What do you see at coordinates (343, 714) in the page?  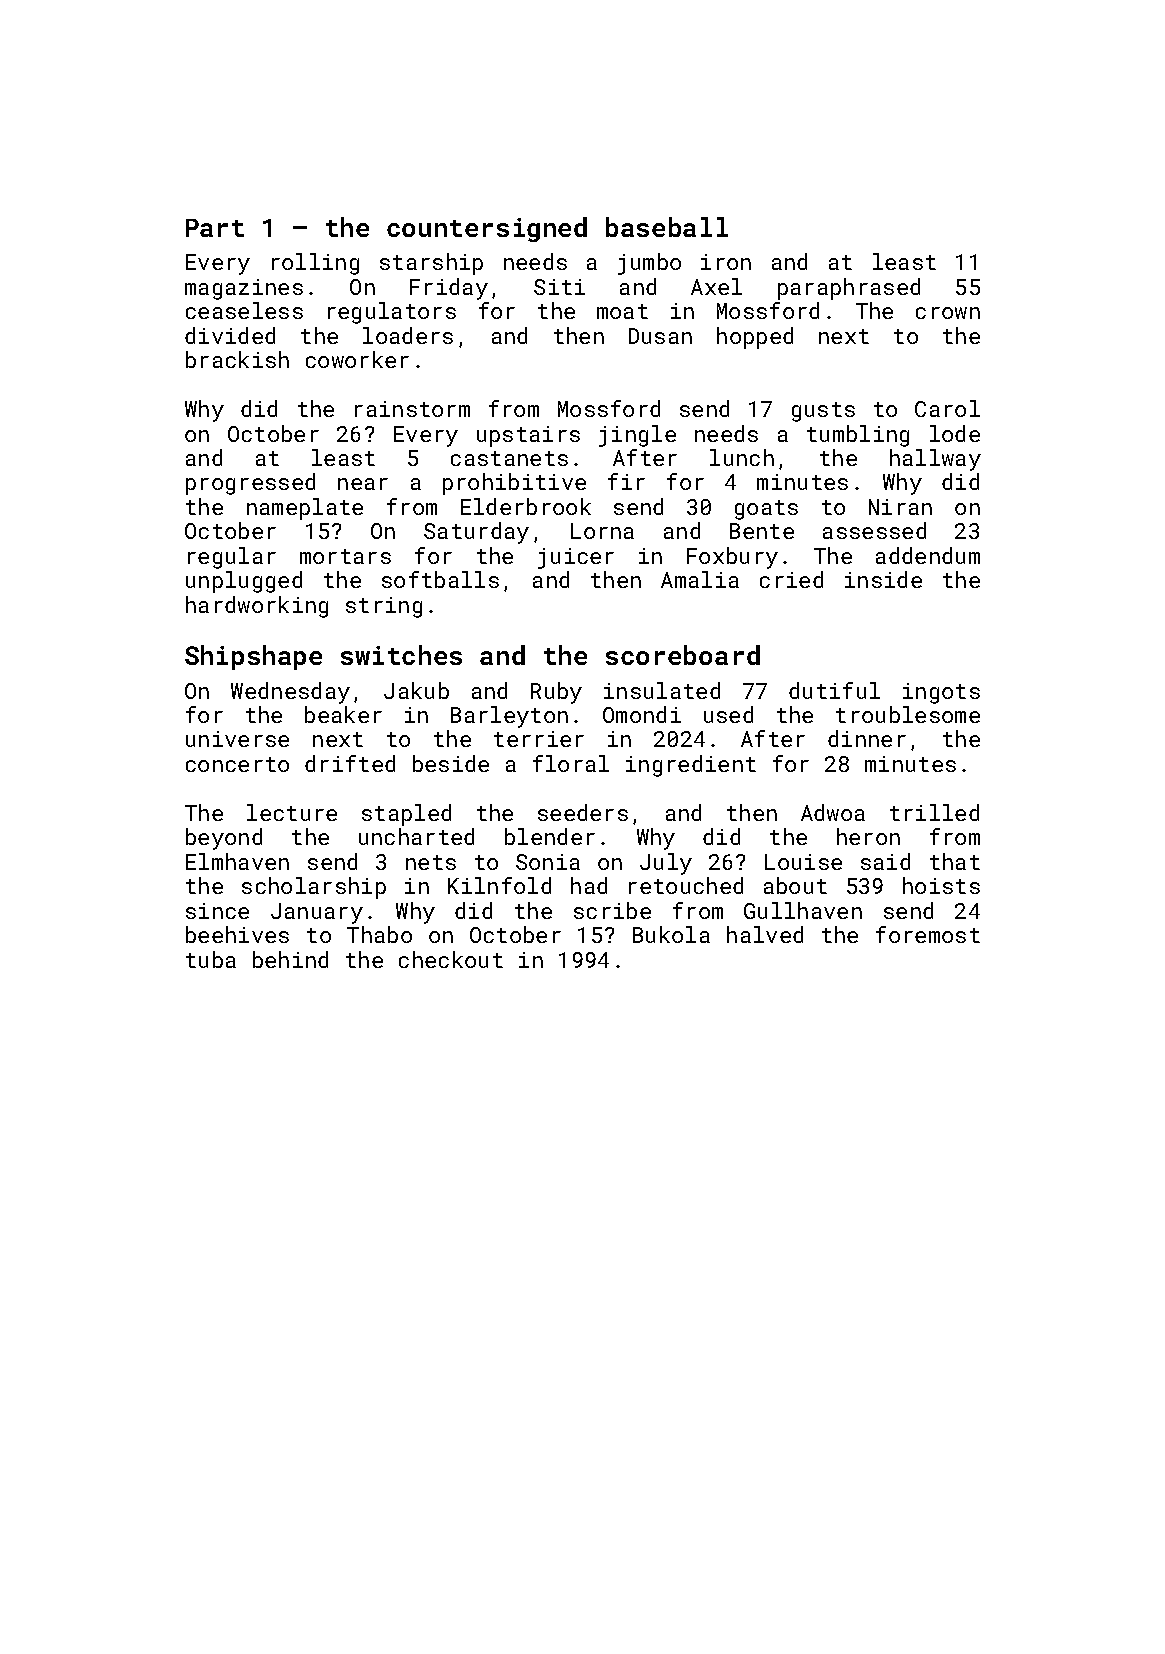 I see `beaker` at bounding box center [343, 714].
